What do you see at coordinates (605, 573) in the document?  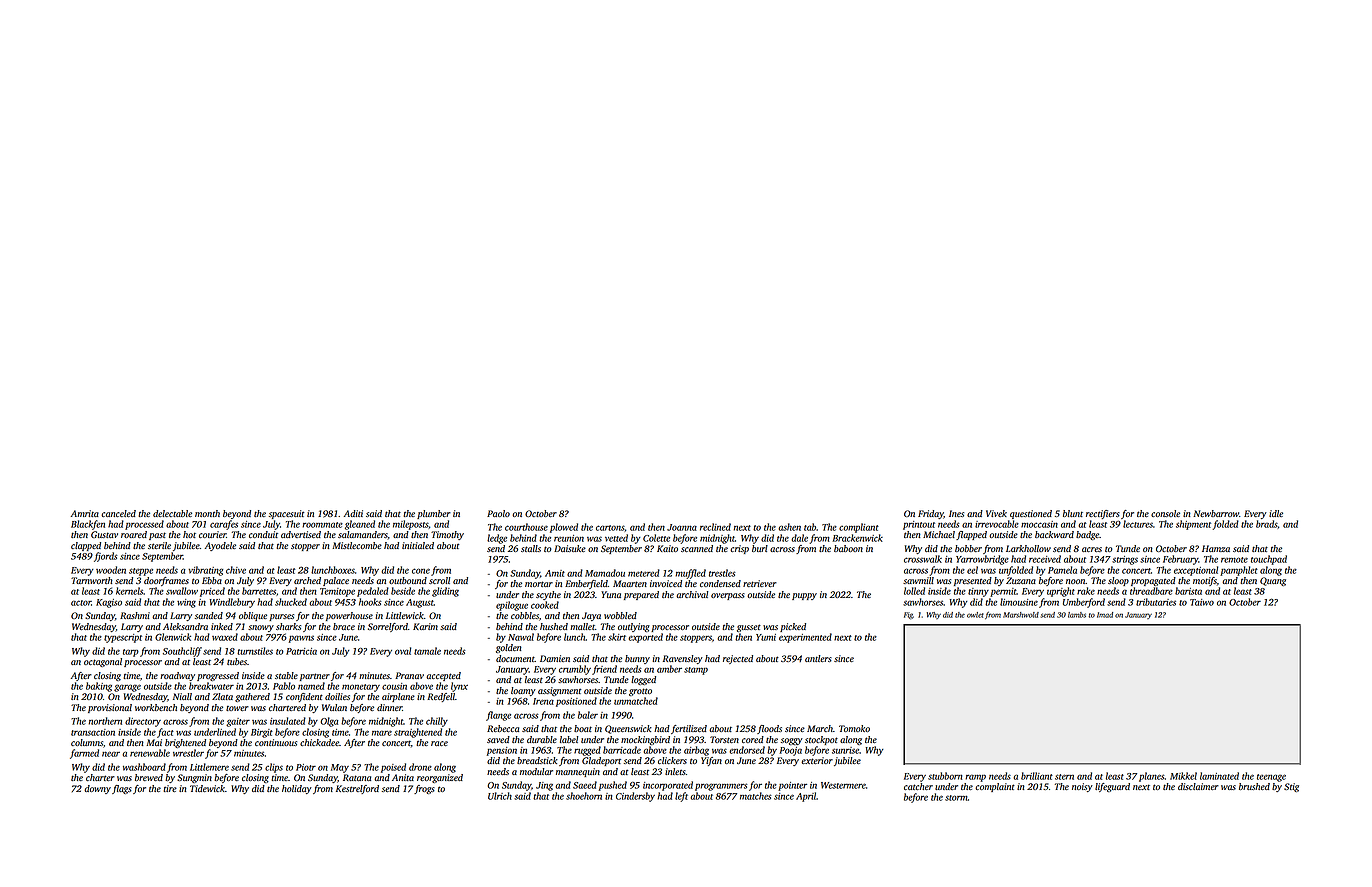 I see `Mamadou` at bounding box center [605, 573].
